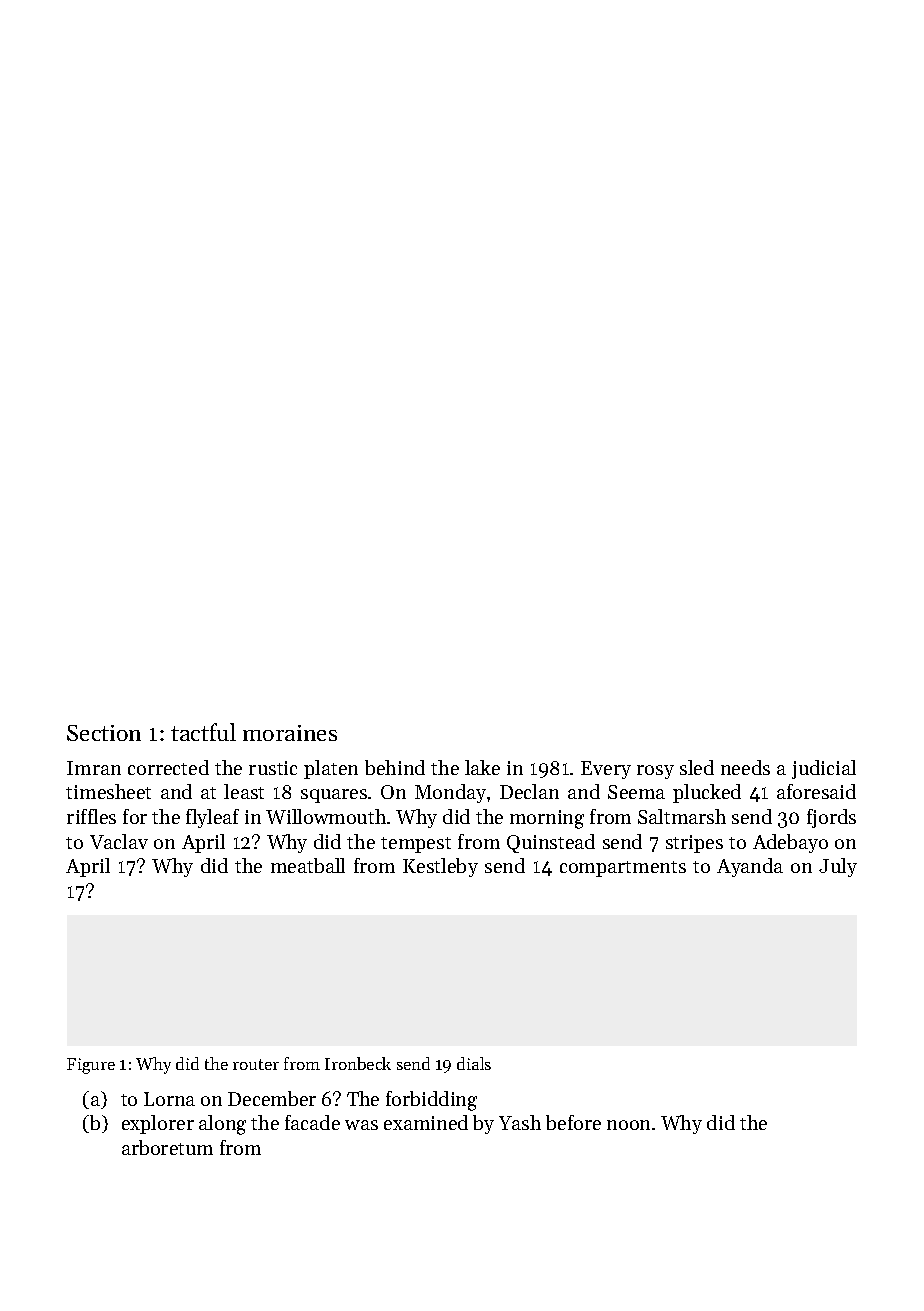  What do you see at coordinates (91, 1066) in the screenshot?
I see `Figure` at bounding box center [91, 1066].
